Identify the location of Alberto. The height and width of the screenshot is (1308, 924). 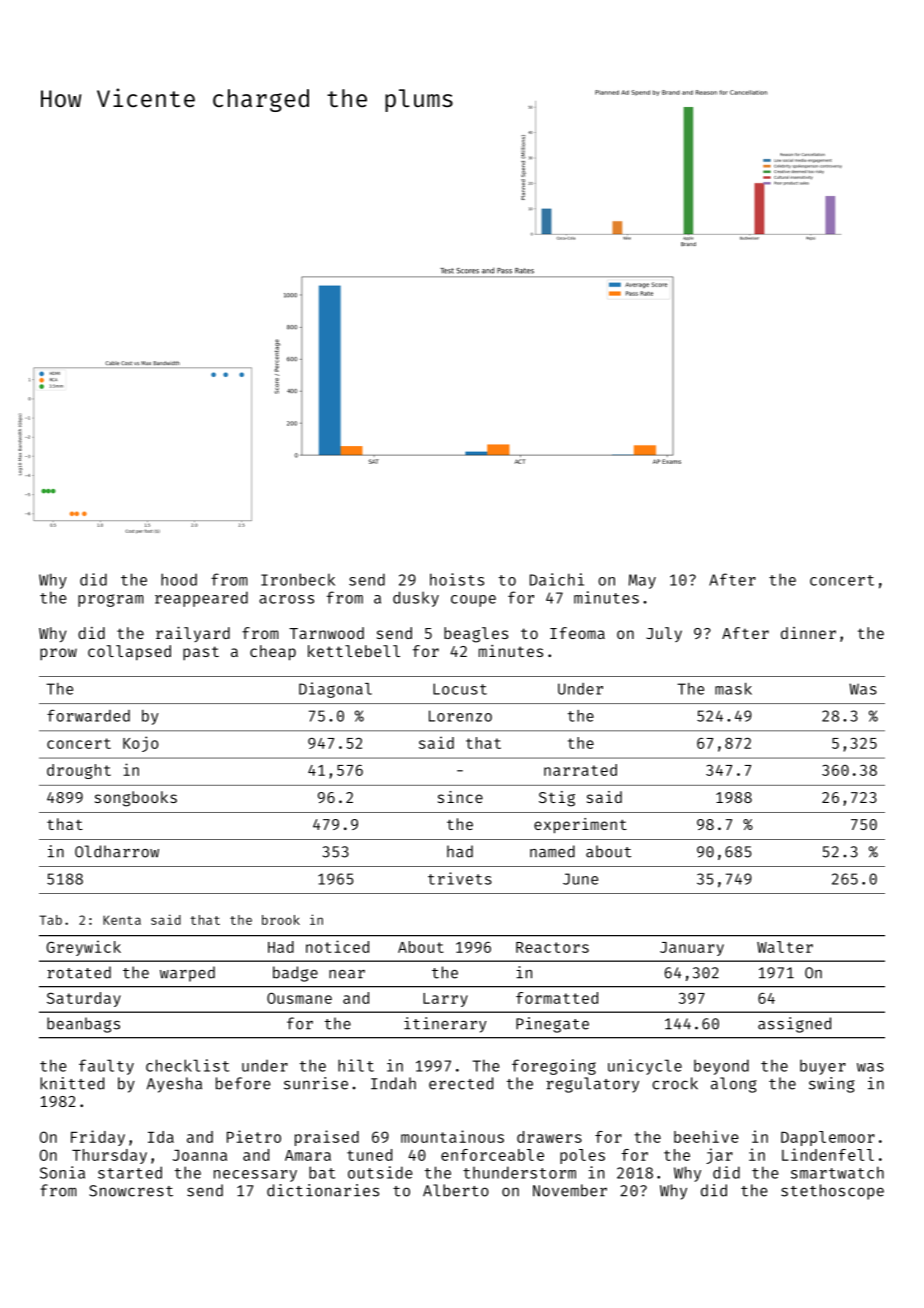
(456, 1190).
